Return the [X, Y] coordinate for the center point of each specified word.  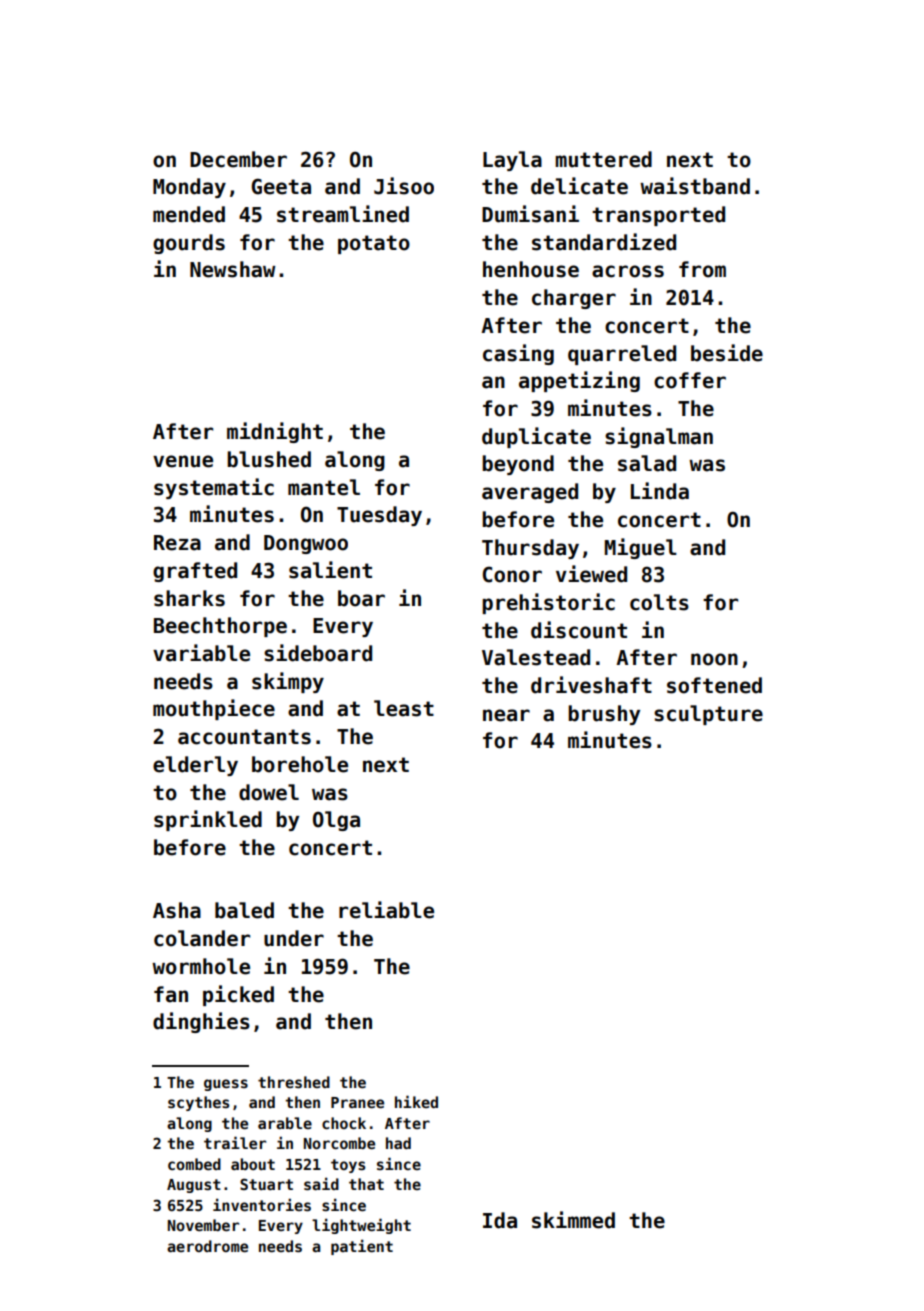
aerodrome [207, 1246]
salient [330, 570]
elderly [195, 766]
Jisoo [404, 186]
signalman [659, 437]
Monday [189, 188]
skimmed [573, 1220]
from [702, 269]
